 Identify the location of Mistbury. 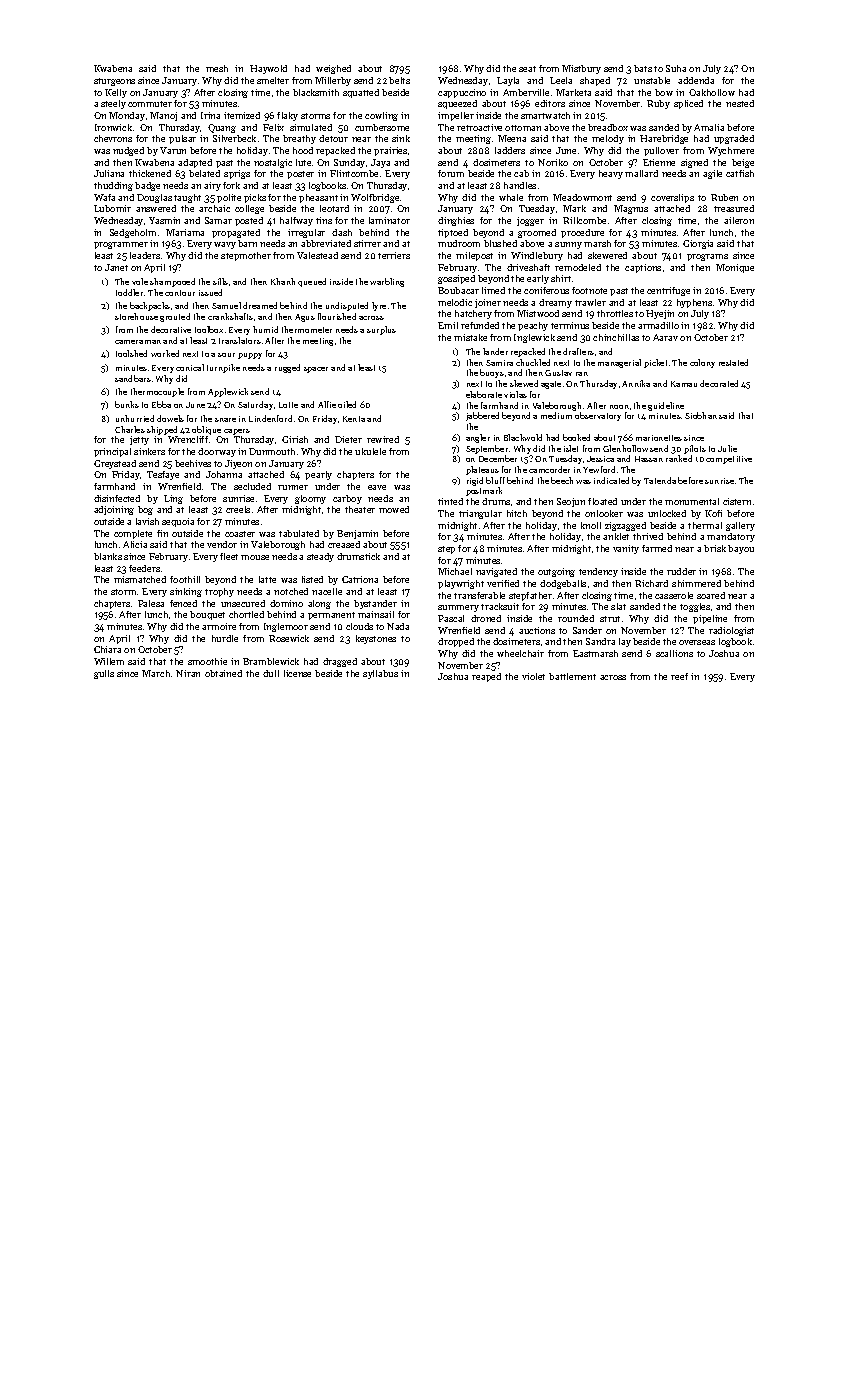
(581, 69).
